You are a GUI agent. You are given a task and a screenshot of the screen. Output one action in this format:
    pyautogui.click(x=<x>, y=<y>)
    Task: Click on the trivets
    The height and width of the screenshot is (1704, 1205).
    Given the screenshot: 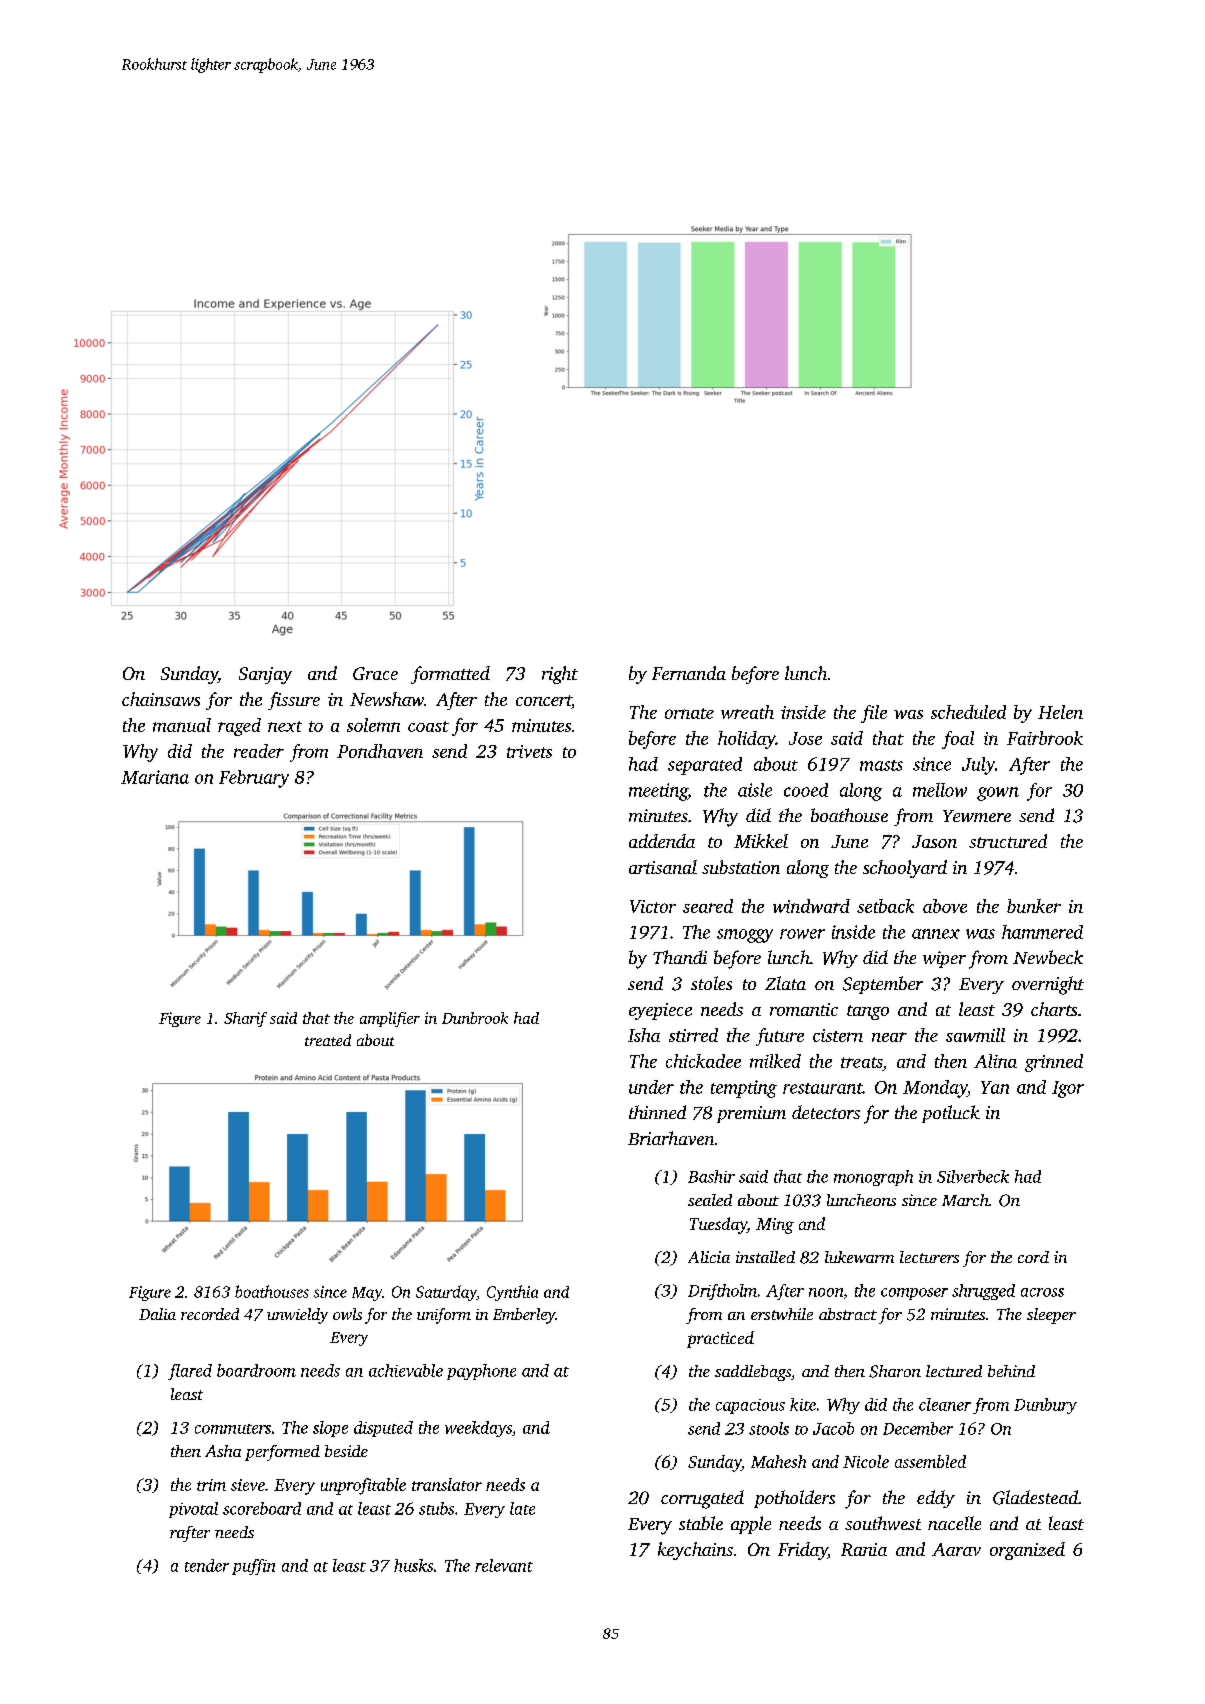 What is the action you would take?
    pyautogui.click(x=529, y=751)
